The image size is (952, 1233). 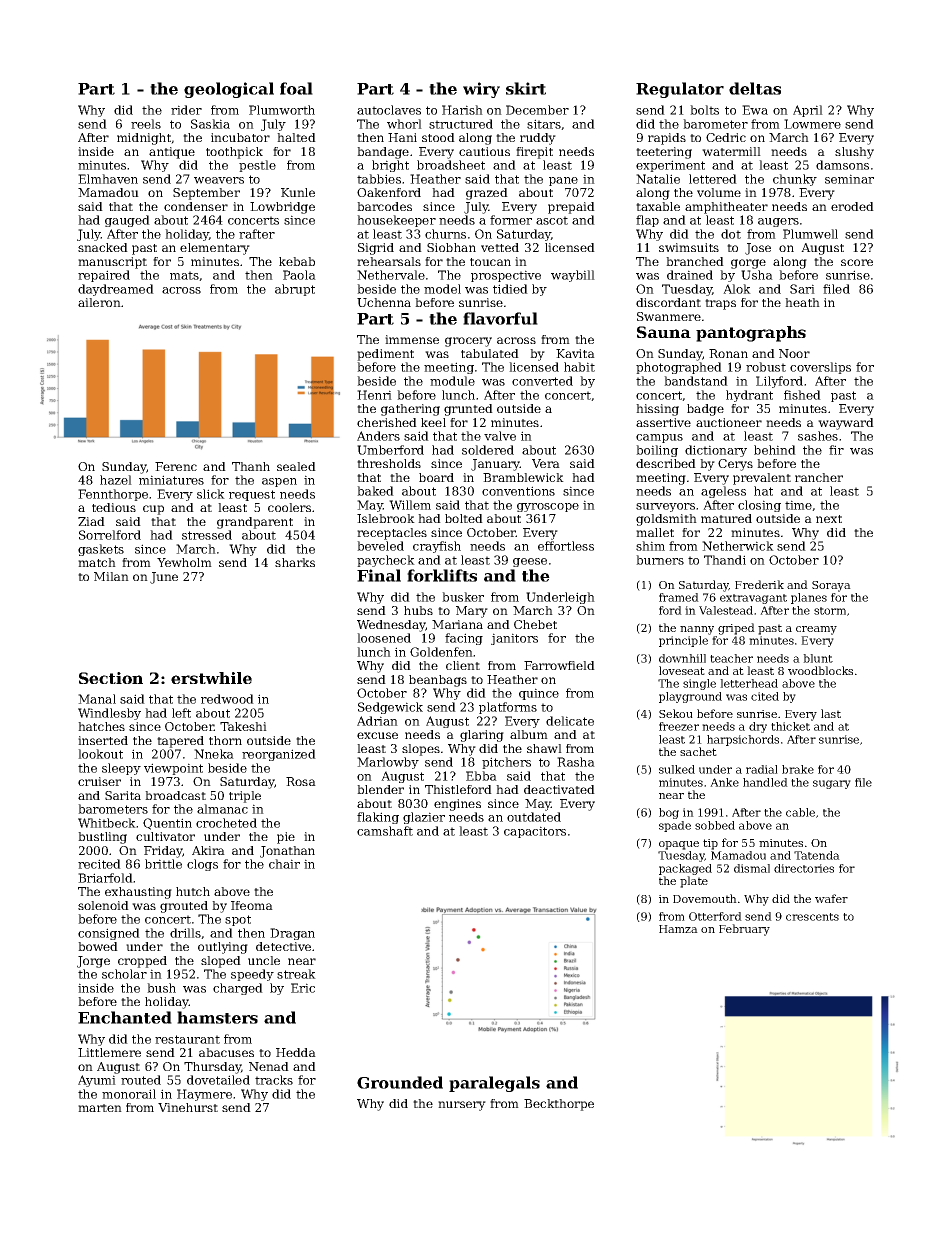 What do you see at coordinates (252, 905) in the image?
I see `Ifeoma` at bounding box center [252, 905].
